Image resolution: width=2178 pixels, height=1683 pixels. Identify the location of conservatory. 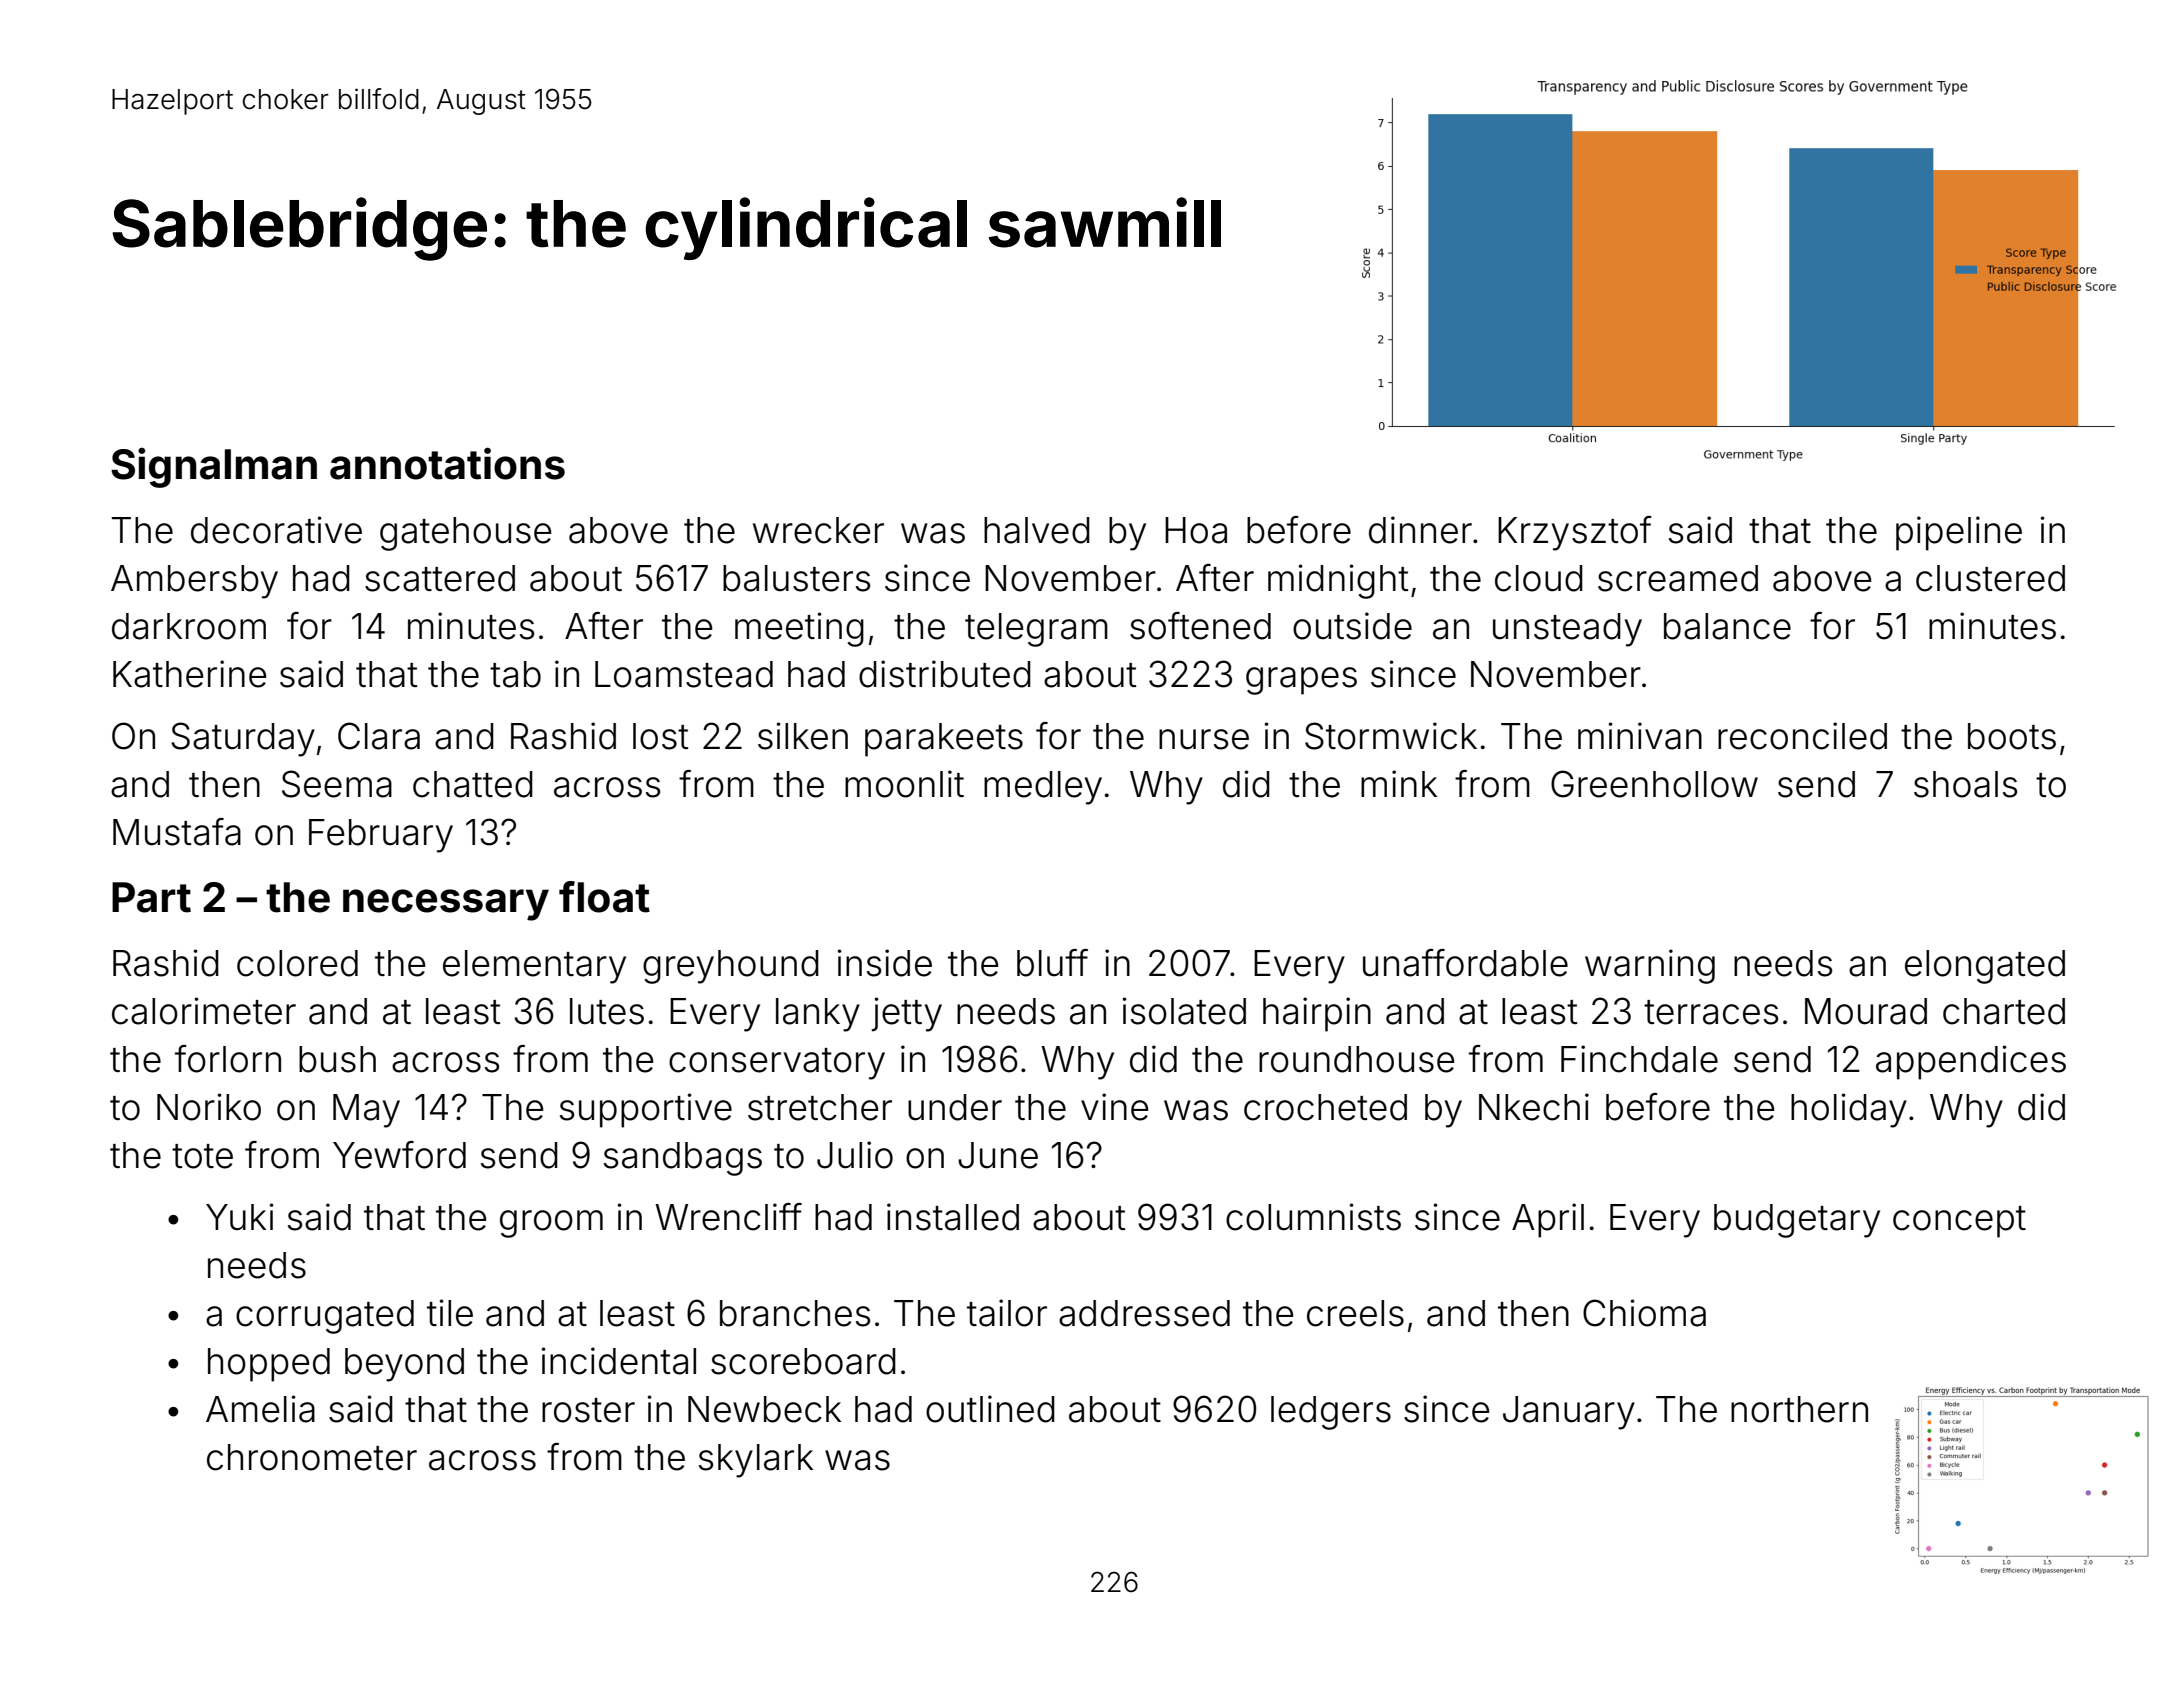
(777, 1064).
